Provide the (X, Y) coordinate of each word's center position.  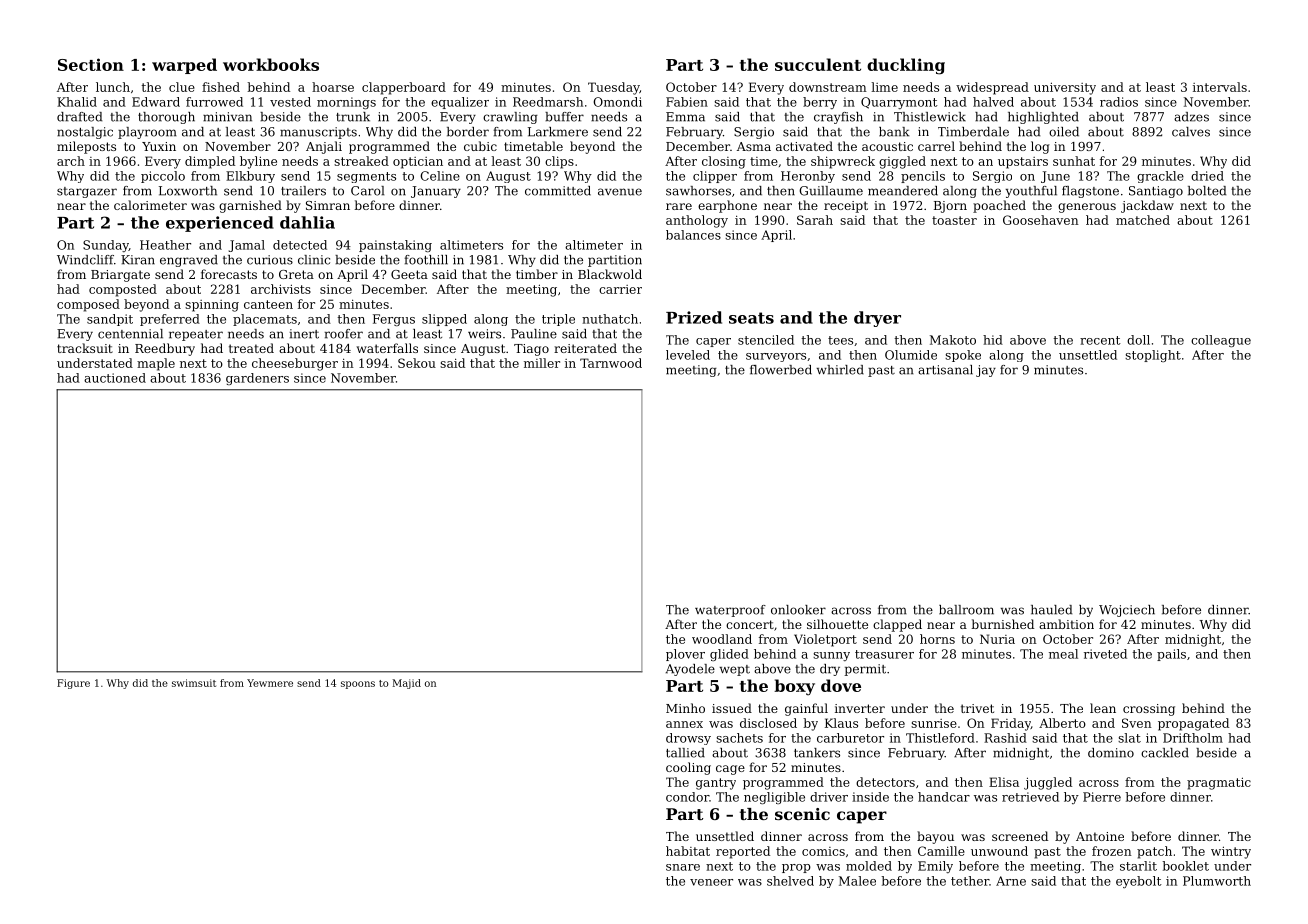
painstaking (395, 246)
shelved (790, 881)
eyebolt (1139, 882)
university (1065, 88)
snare (683, 867)
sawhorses (698, 191)
